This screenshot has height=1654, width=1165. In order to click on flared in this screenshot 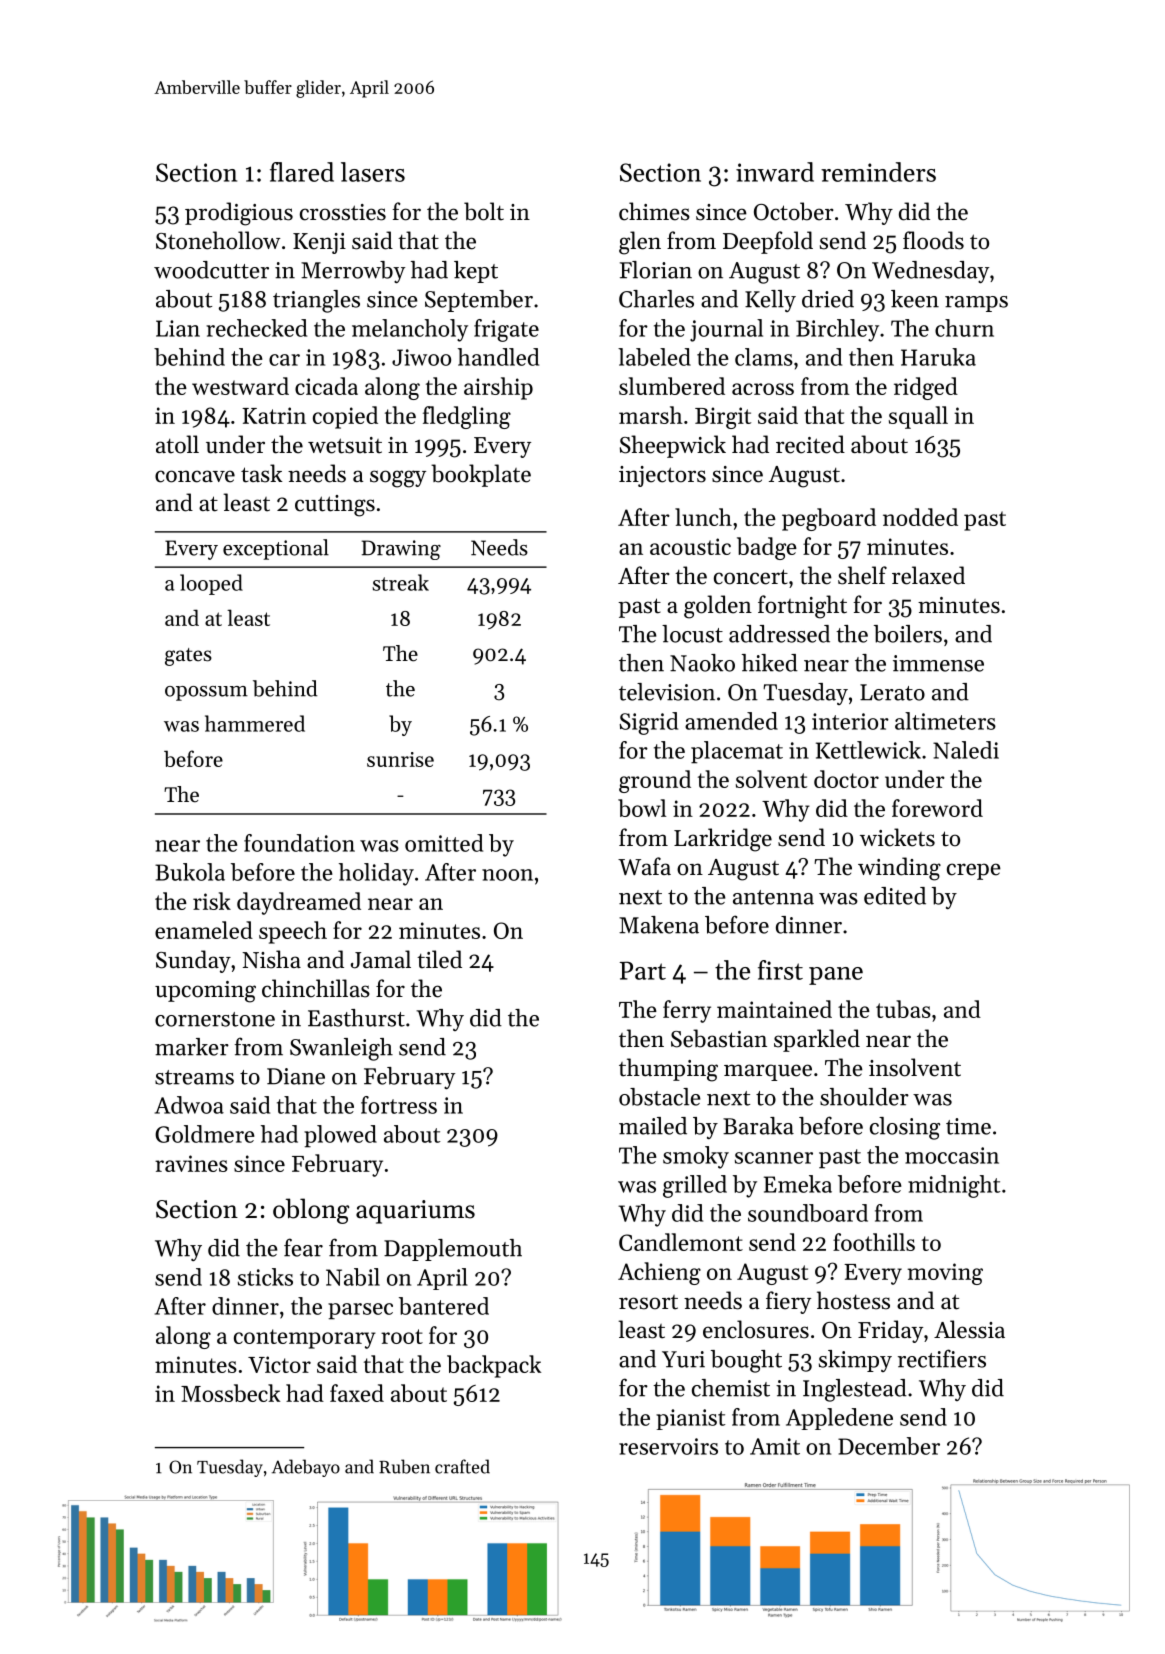, I will do `click(302, 172)`.
